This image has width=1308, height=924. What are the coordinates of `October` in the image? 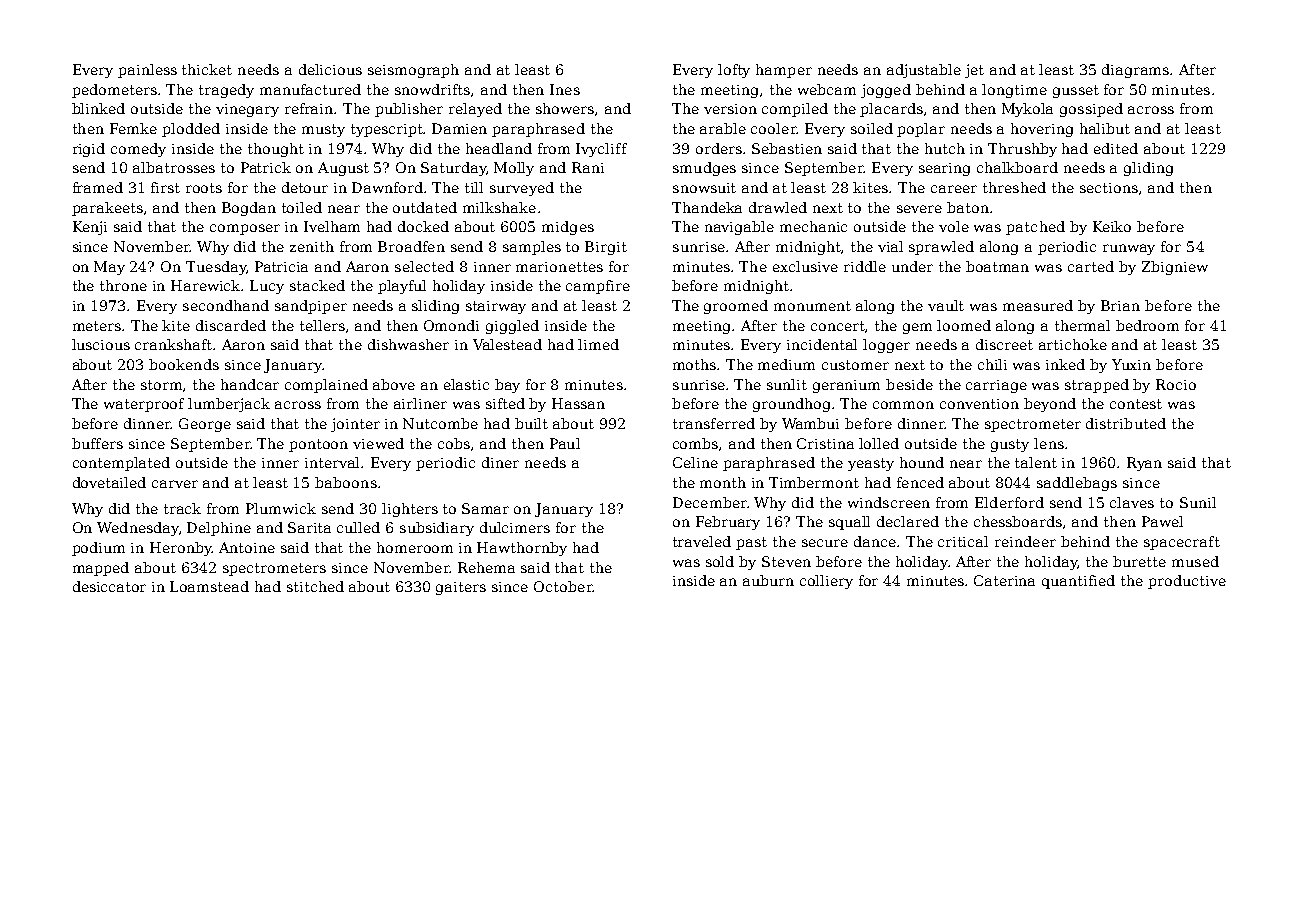 It's located at (563, 586).
